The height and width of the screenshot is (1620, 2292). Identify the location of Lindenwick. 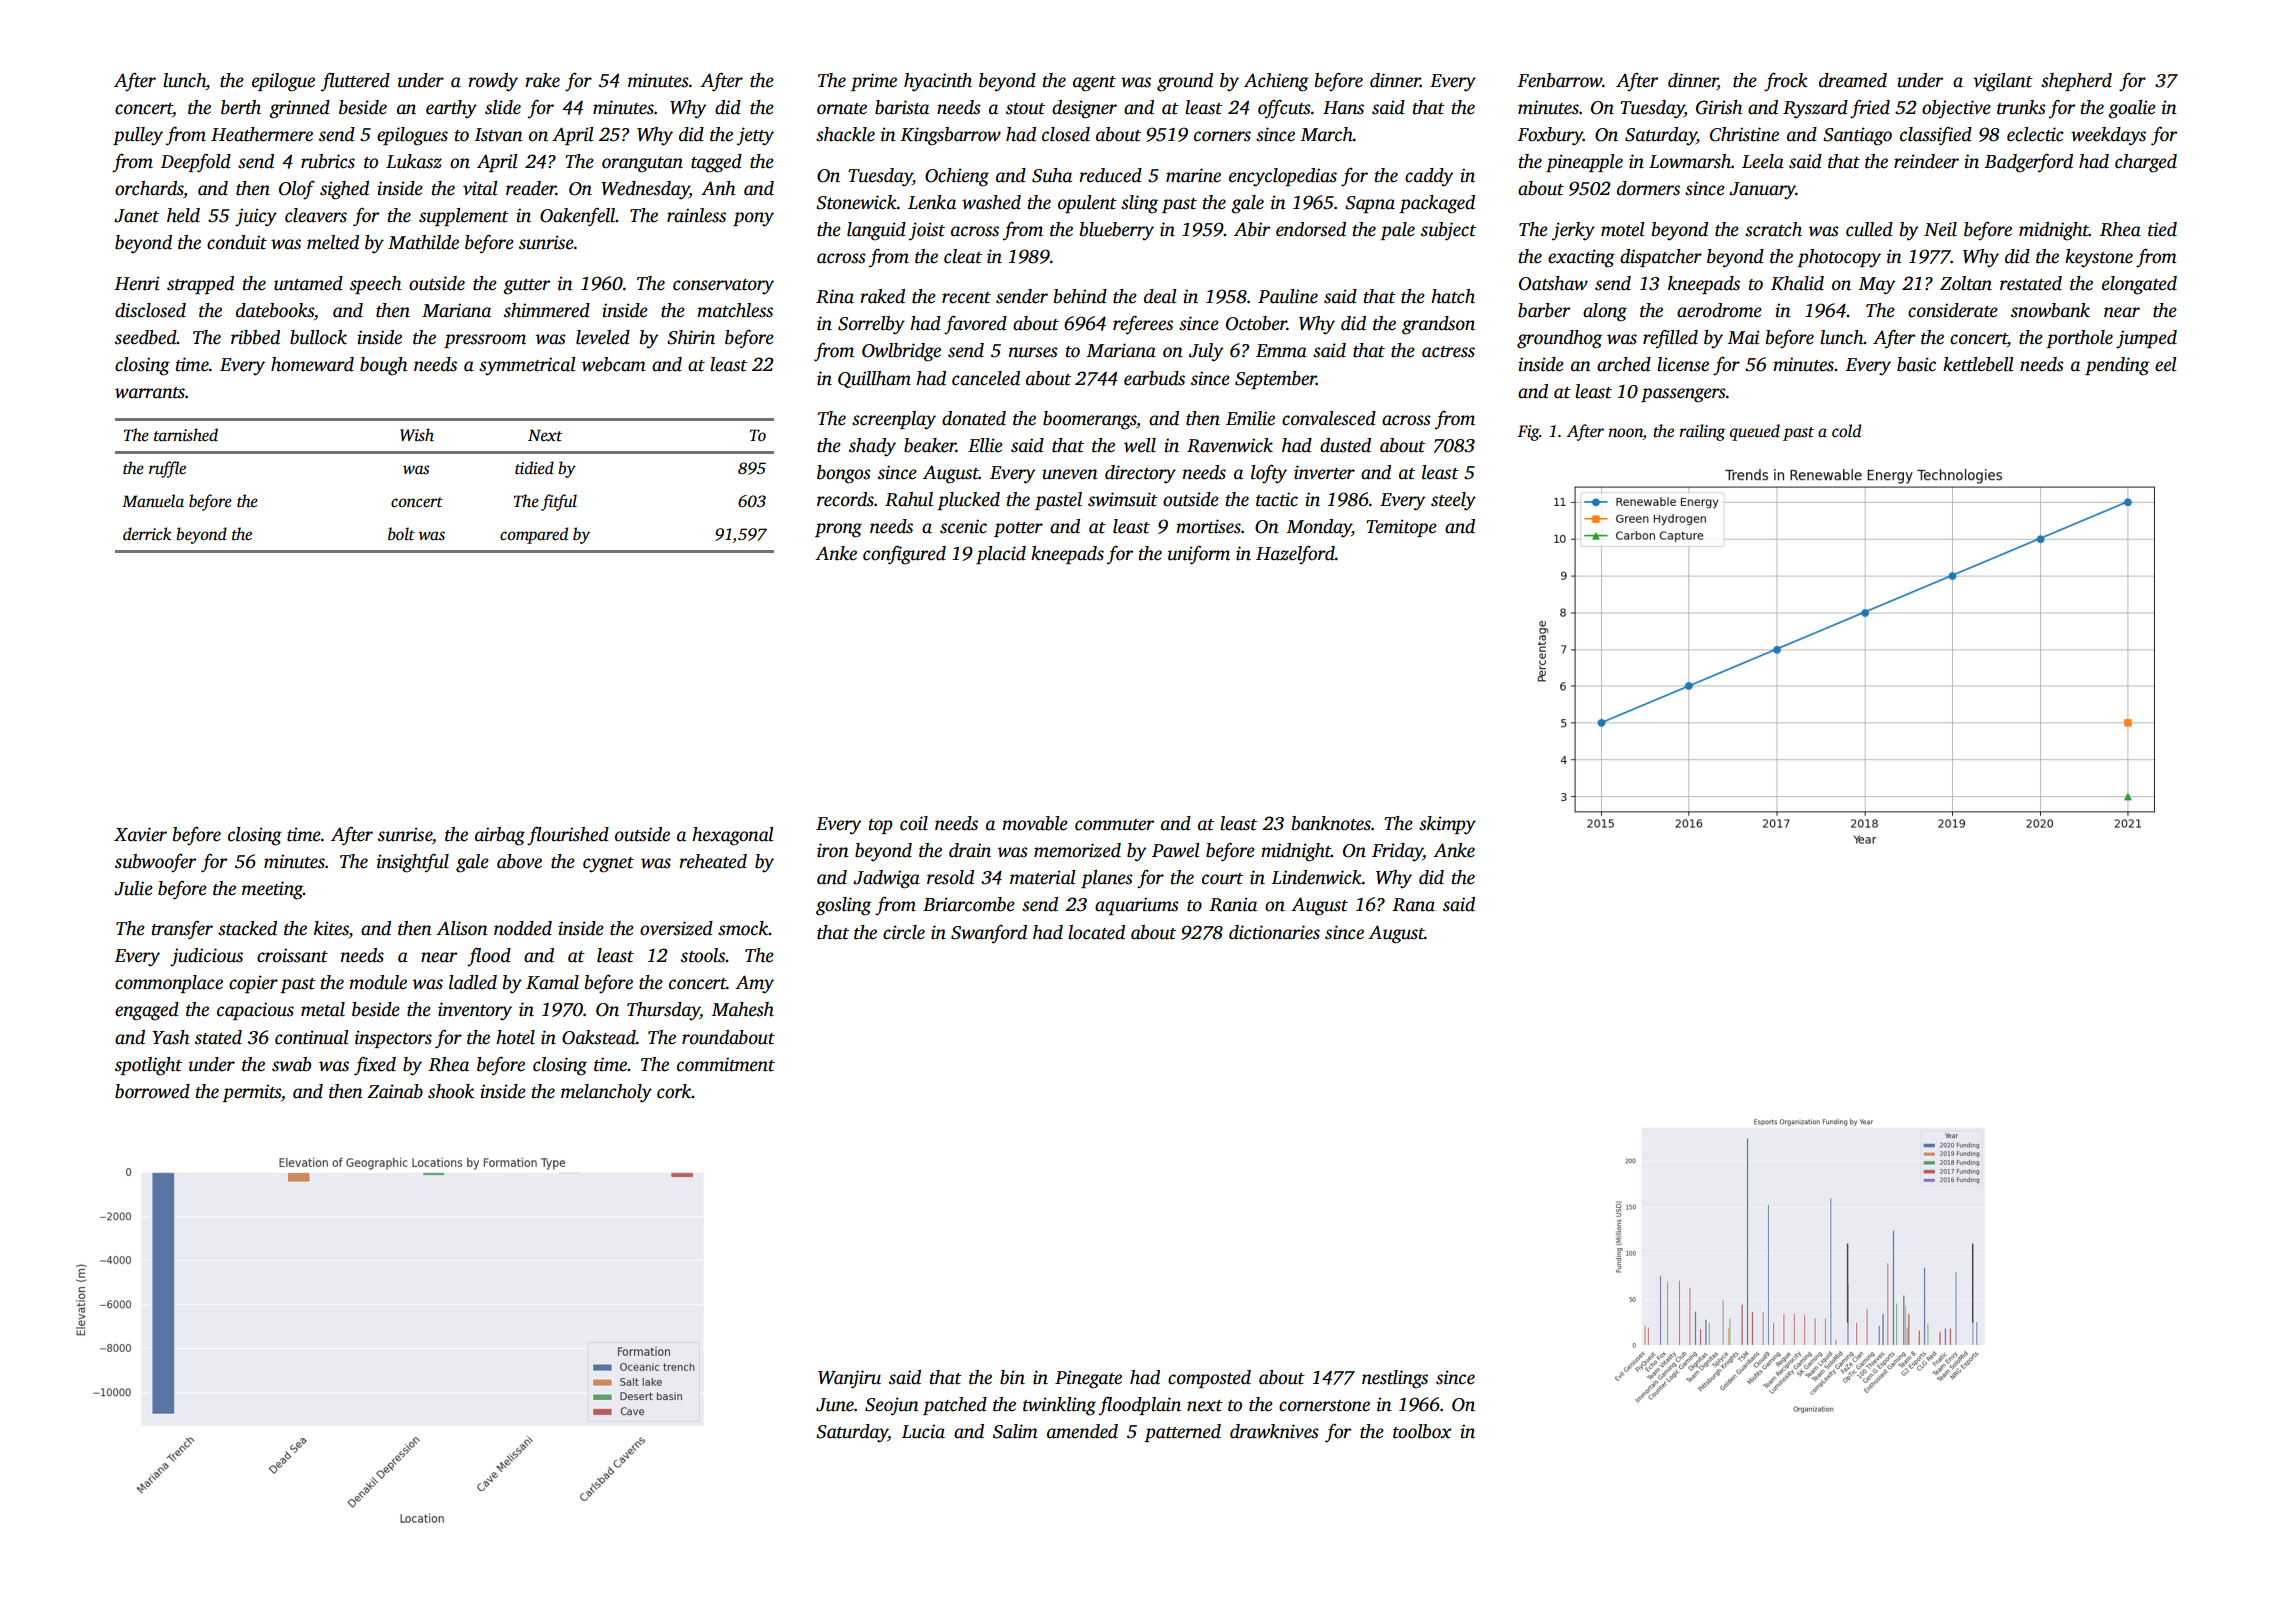
(1316, 877).
